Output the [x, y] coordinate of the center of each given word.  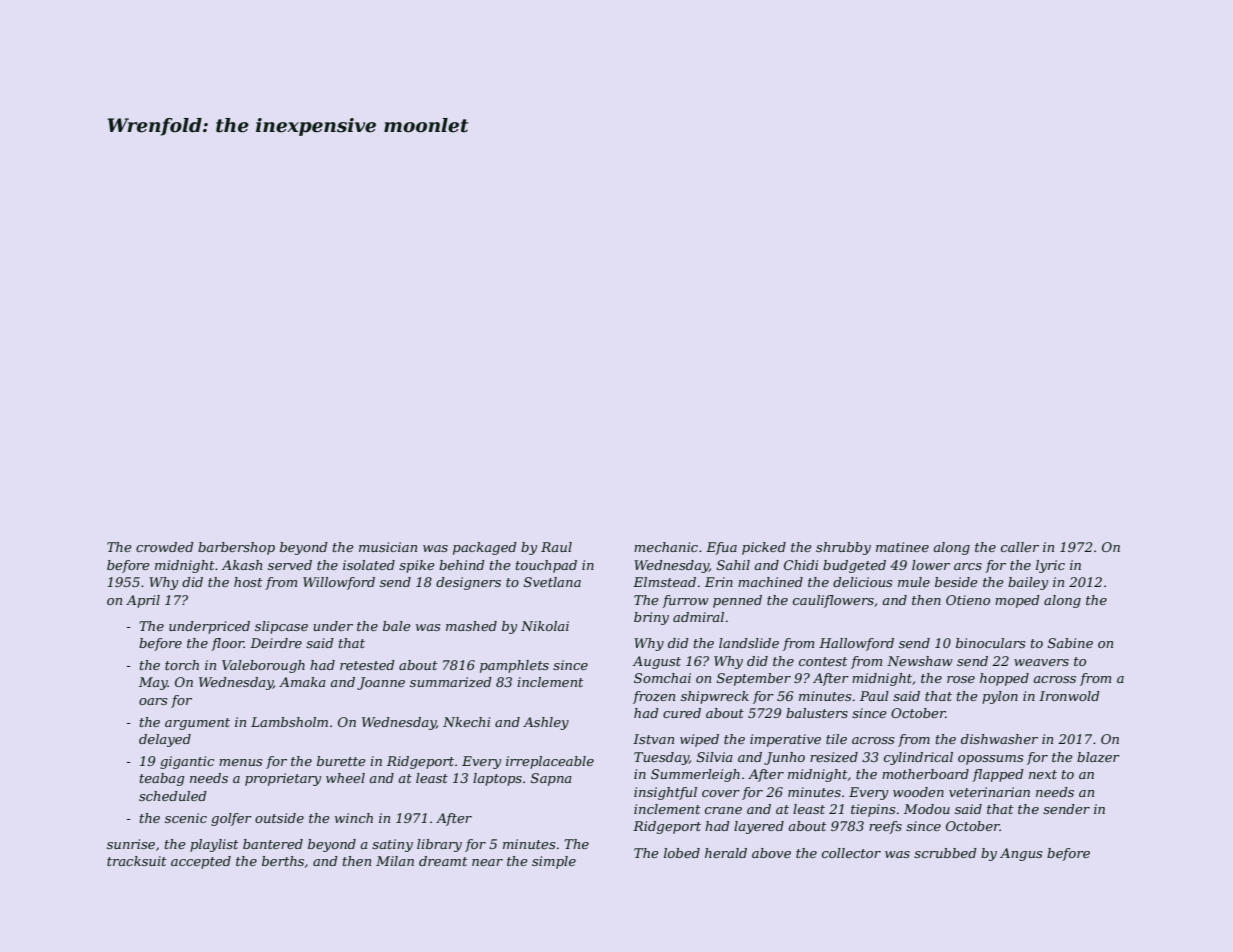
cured [682, 713]
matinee [902, 547]
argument [197, 724]
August [657, 662]
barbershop [236, 548]
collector [851, 853]
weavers [1041, 662]
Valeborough [263, 666]
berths [283, 861]
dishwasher [999, 739]
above [771, 853]
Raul [556, 547]
